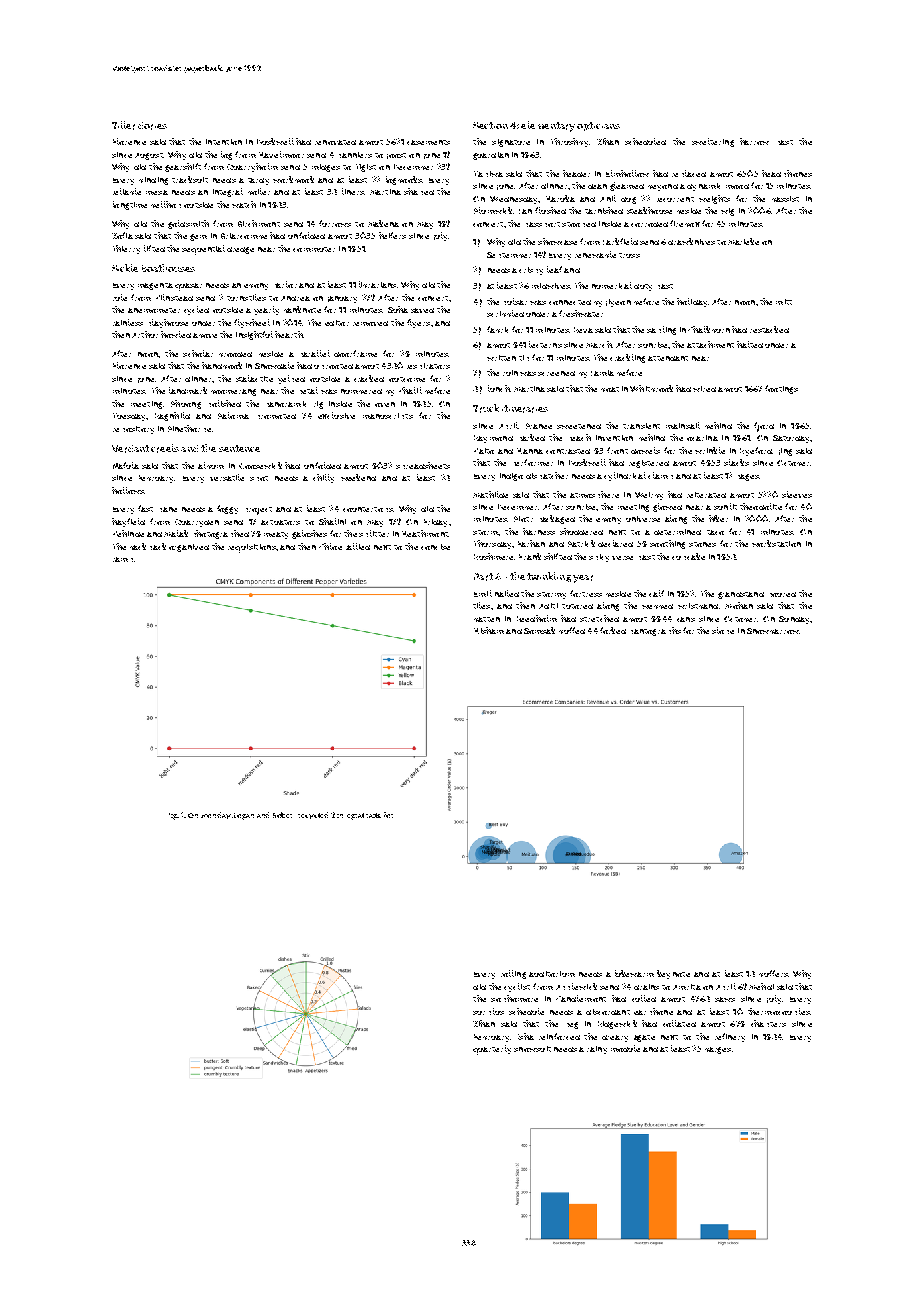 The height and width of the image is (1308, 924). Describe the element at coordinates (165, 448) in the image. I see `creels` at that location.
